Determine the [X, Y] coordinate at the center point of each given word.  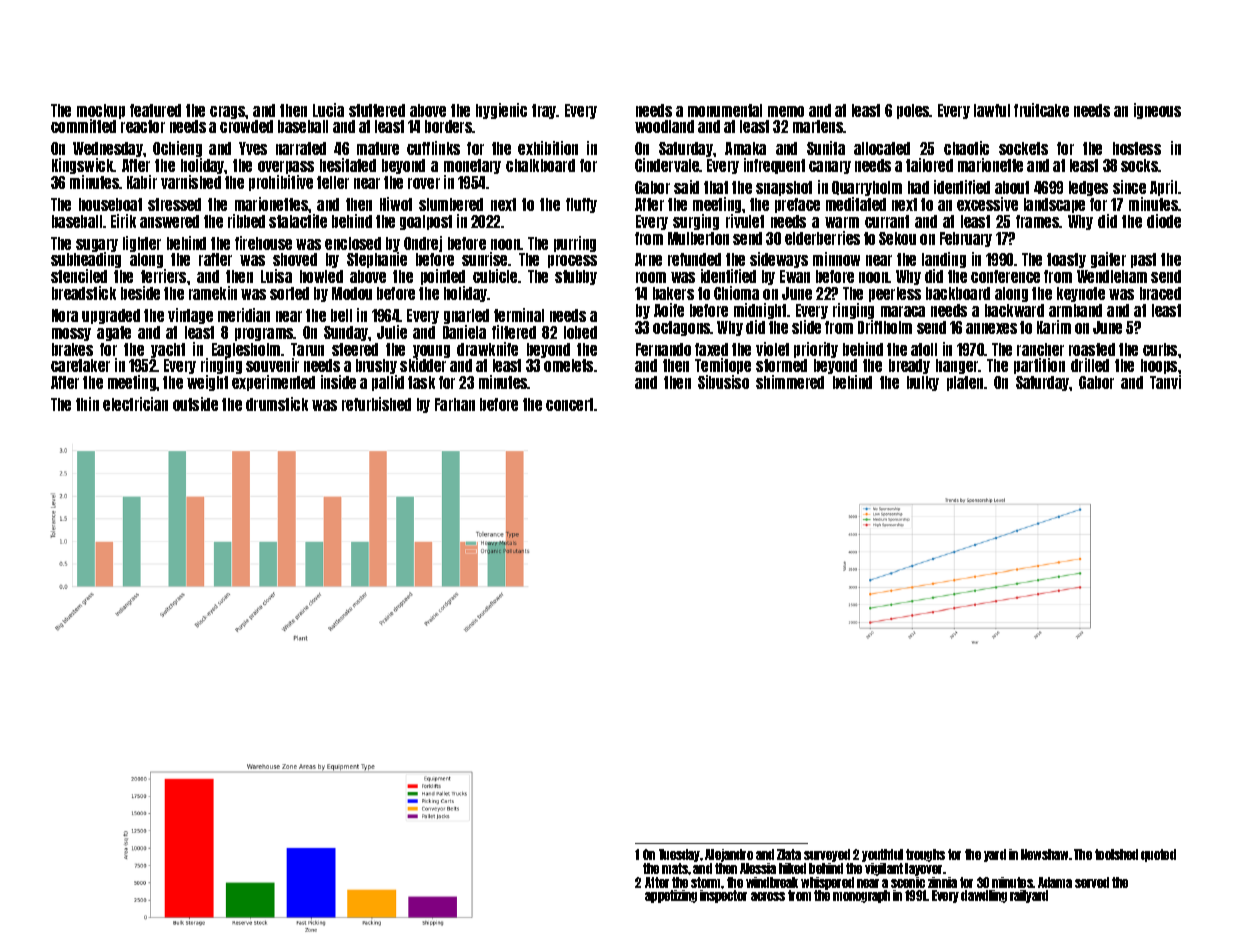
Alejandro [729, 855]
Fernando [663, 349]
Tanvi [1165, 382]
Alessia [758, 868]
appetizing [671, 896]
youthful [882, 855]
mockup [101, 111]
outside [195, 404]
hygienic [501, 111]
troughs [925, 855]
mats [675, 868]
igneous [1157, 111]
